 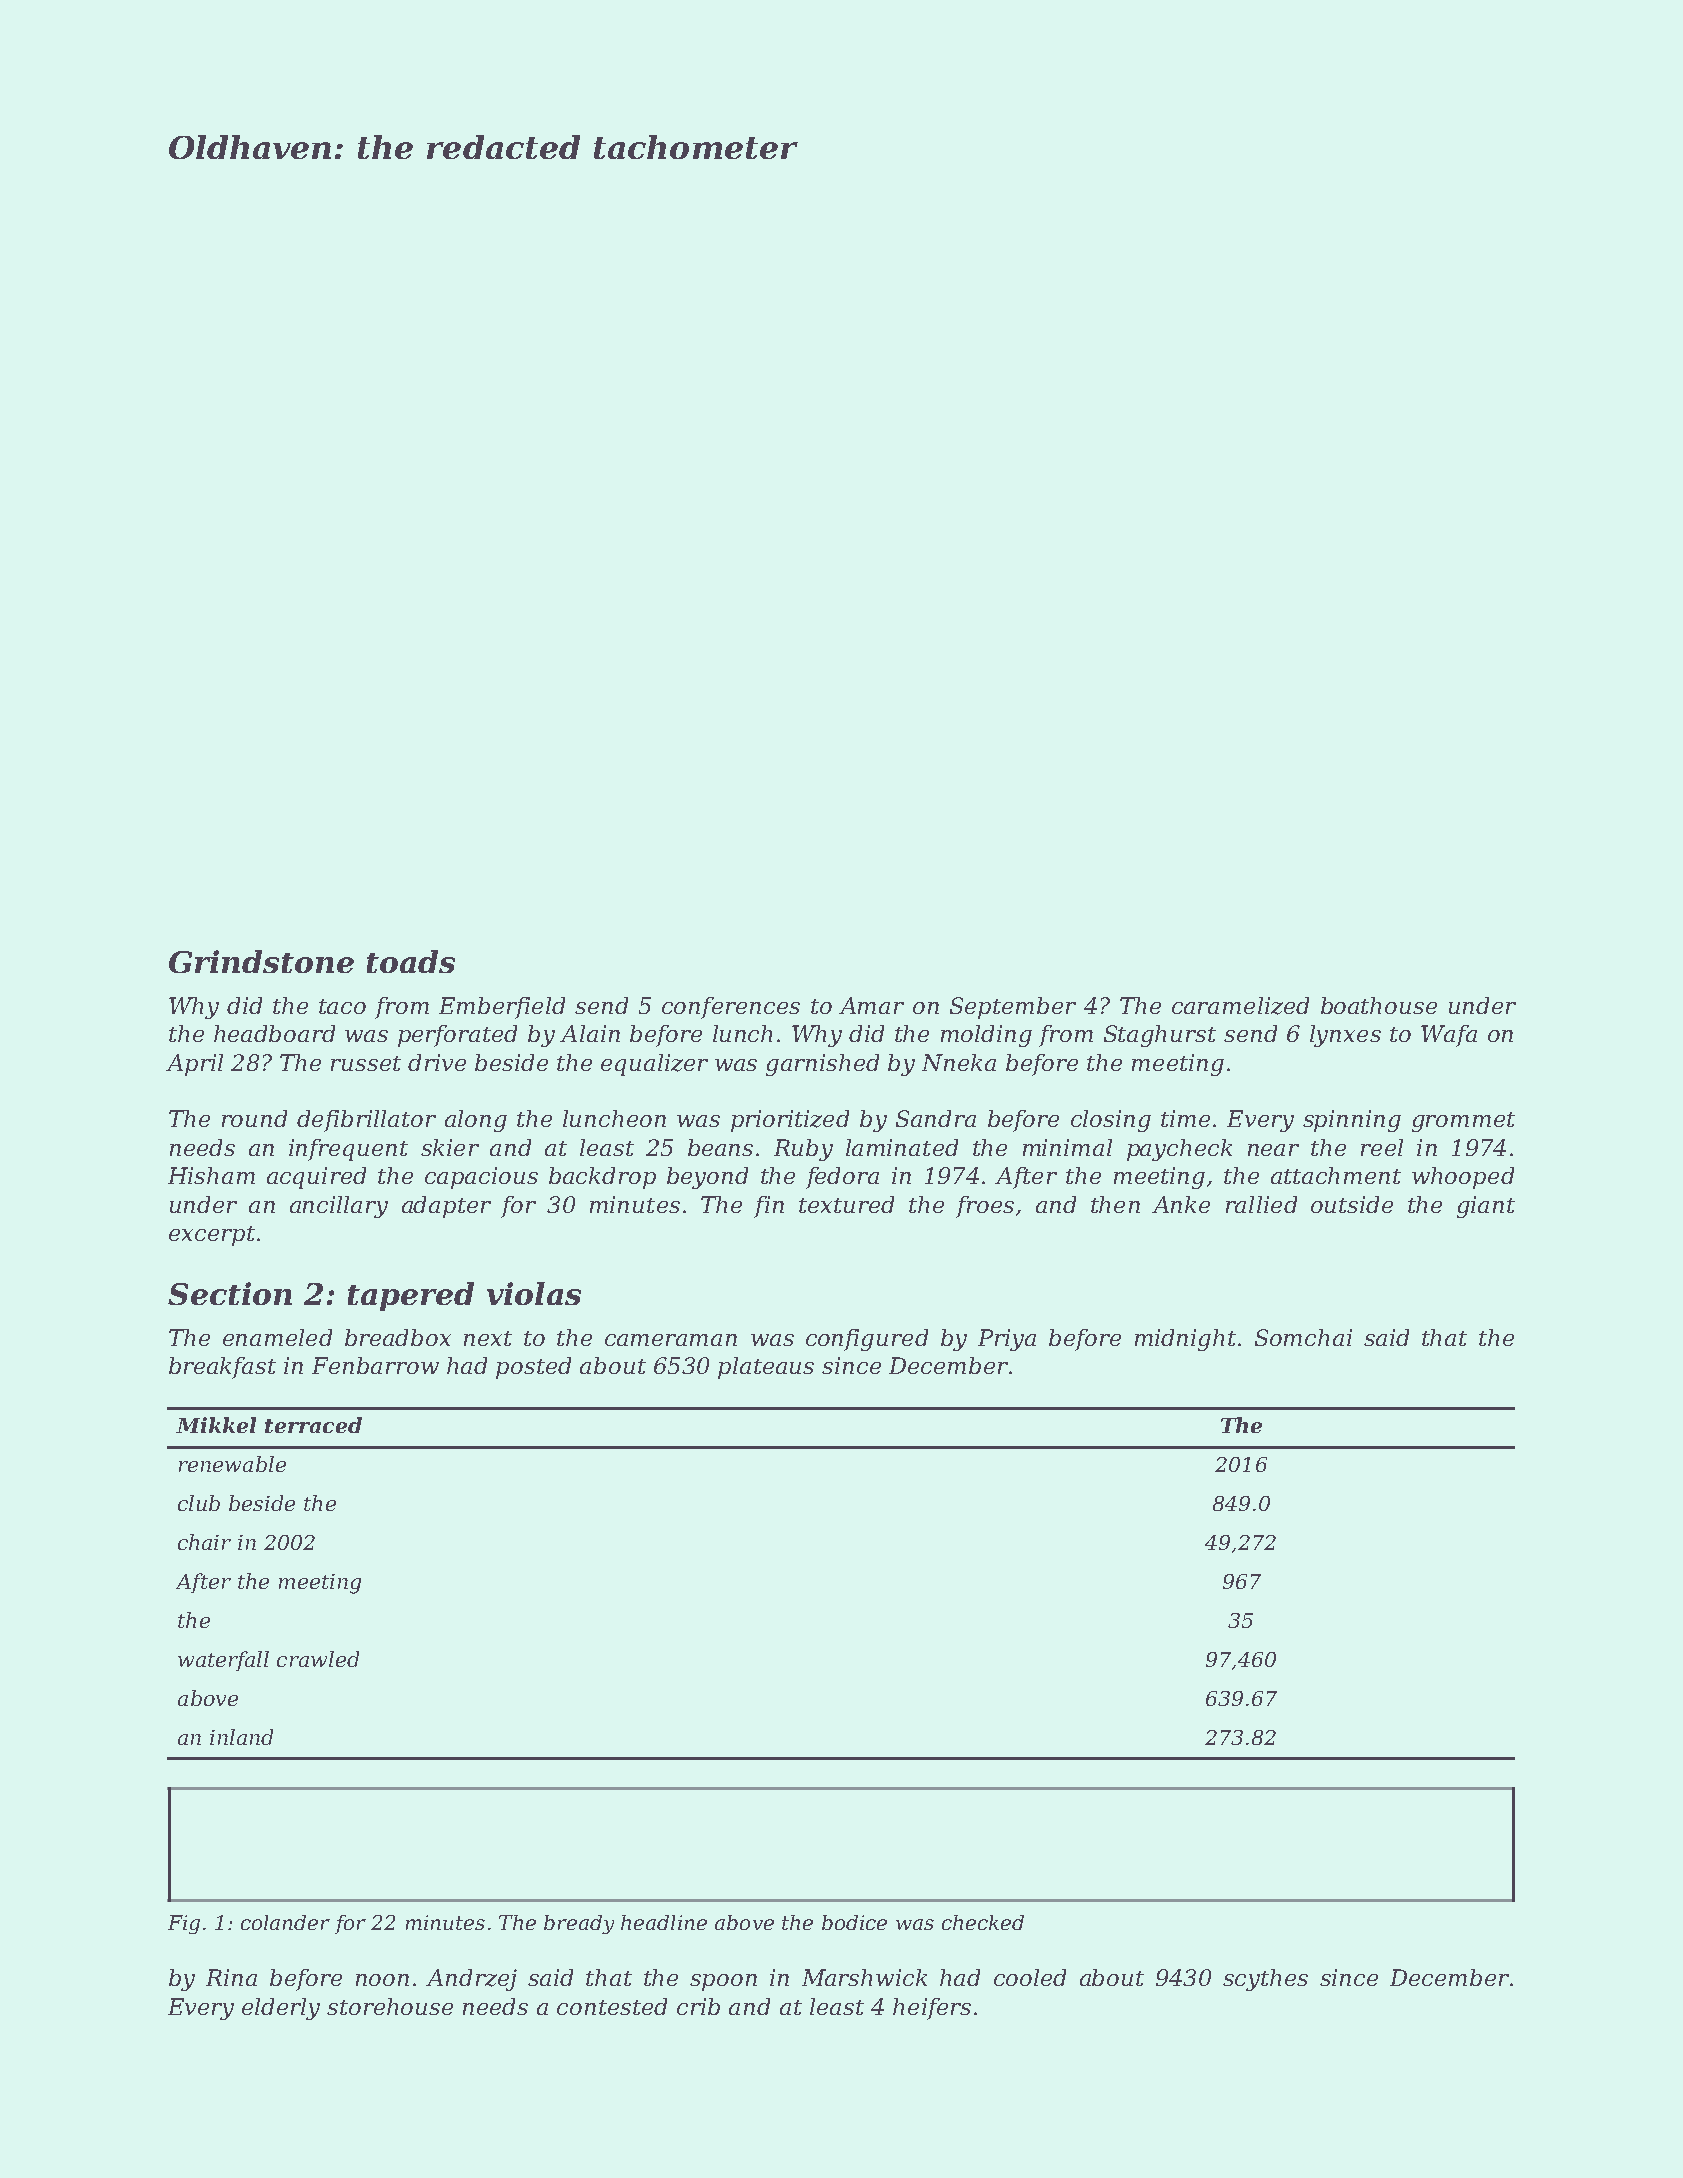 I want to click on headline, so click(x=664, y=1922).
